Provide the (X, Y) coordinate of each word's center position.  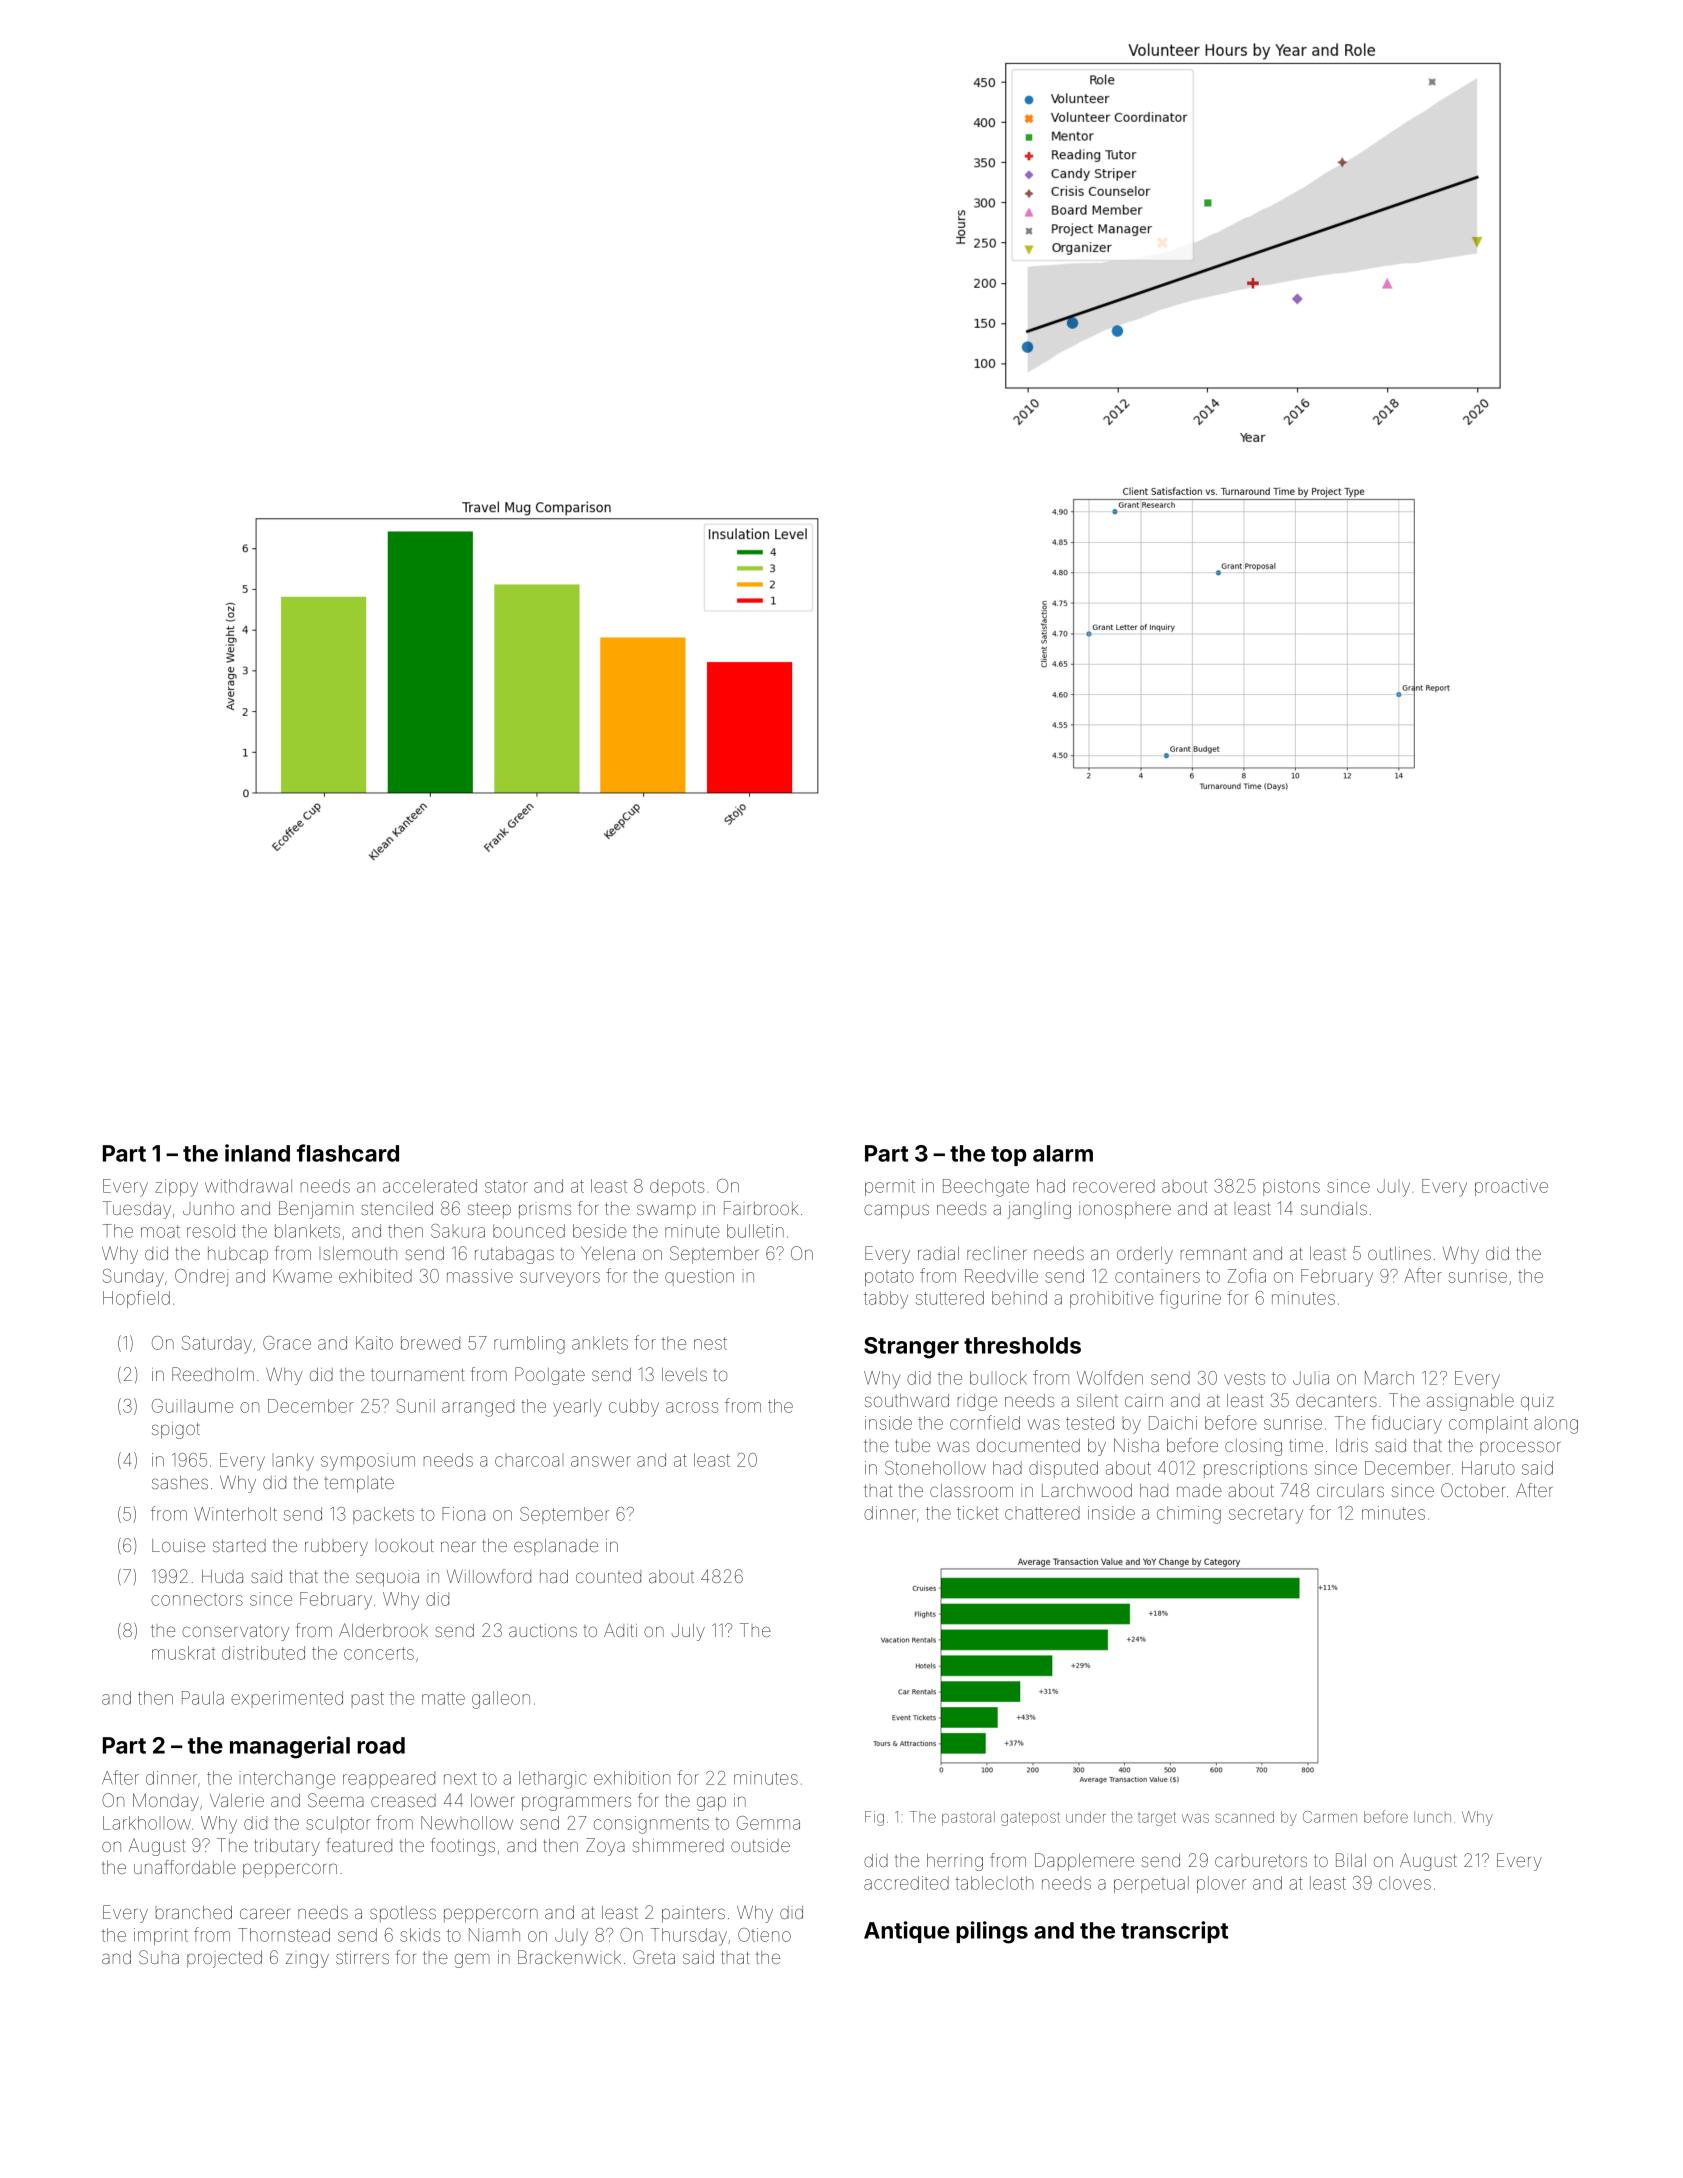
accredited (906, 1883)
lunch (1432, 1817)
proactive (1511, 1187)
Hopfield (136, 1299)
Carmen (1330, 1817)
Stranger (911, 1348)
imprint (161, 1936)
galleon (501, 1700)
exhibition (632, 1778)
